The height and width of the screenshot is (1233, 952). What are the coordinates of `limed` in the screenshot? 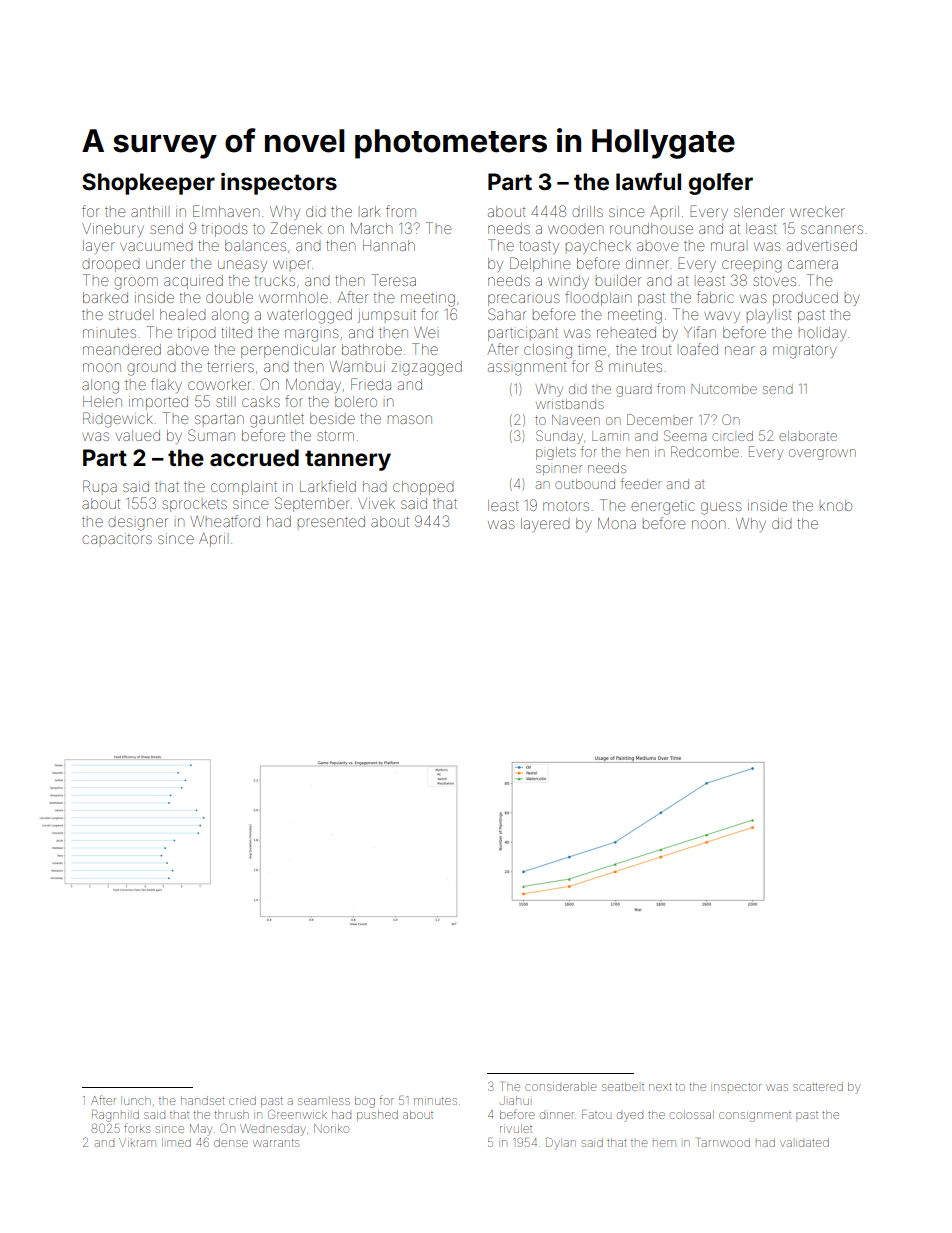 It's located at (176, 1142).
